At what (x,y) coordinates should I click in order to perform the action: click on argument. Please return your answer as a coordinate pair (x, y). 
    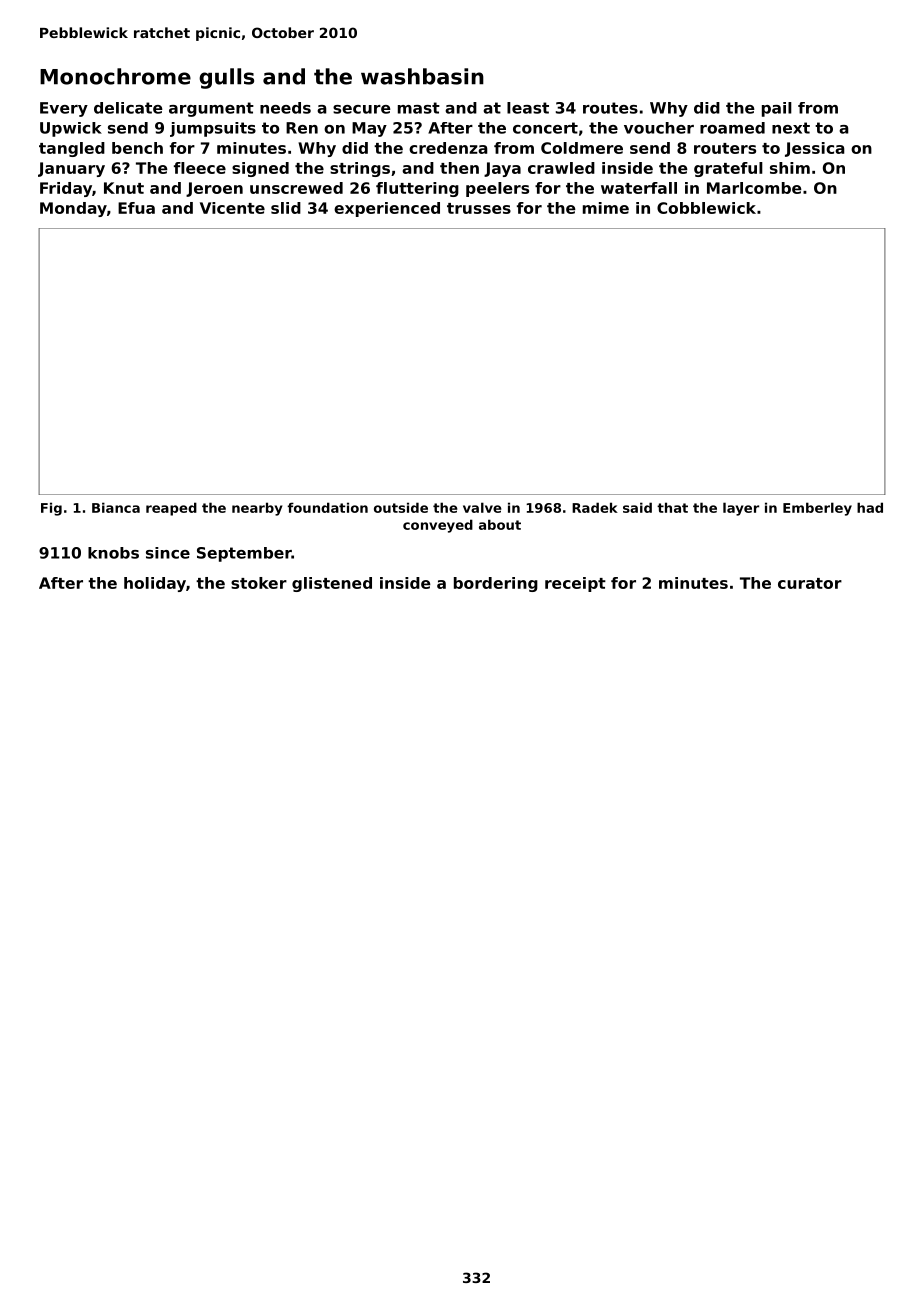
    Looking at the image, I should click on (211, 109).
